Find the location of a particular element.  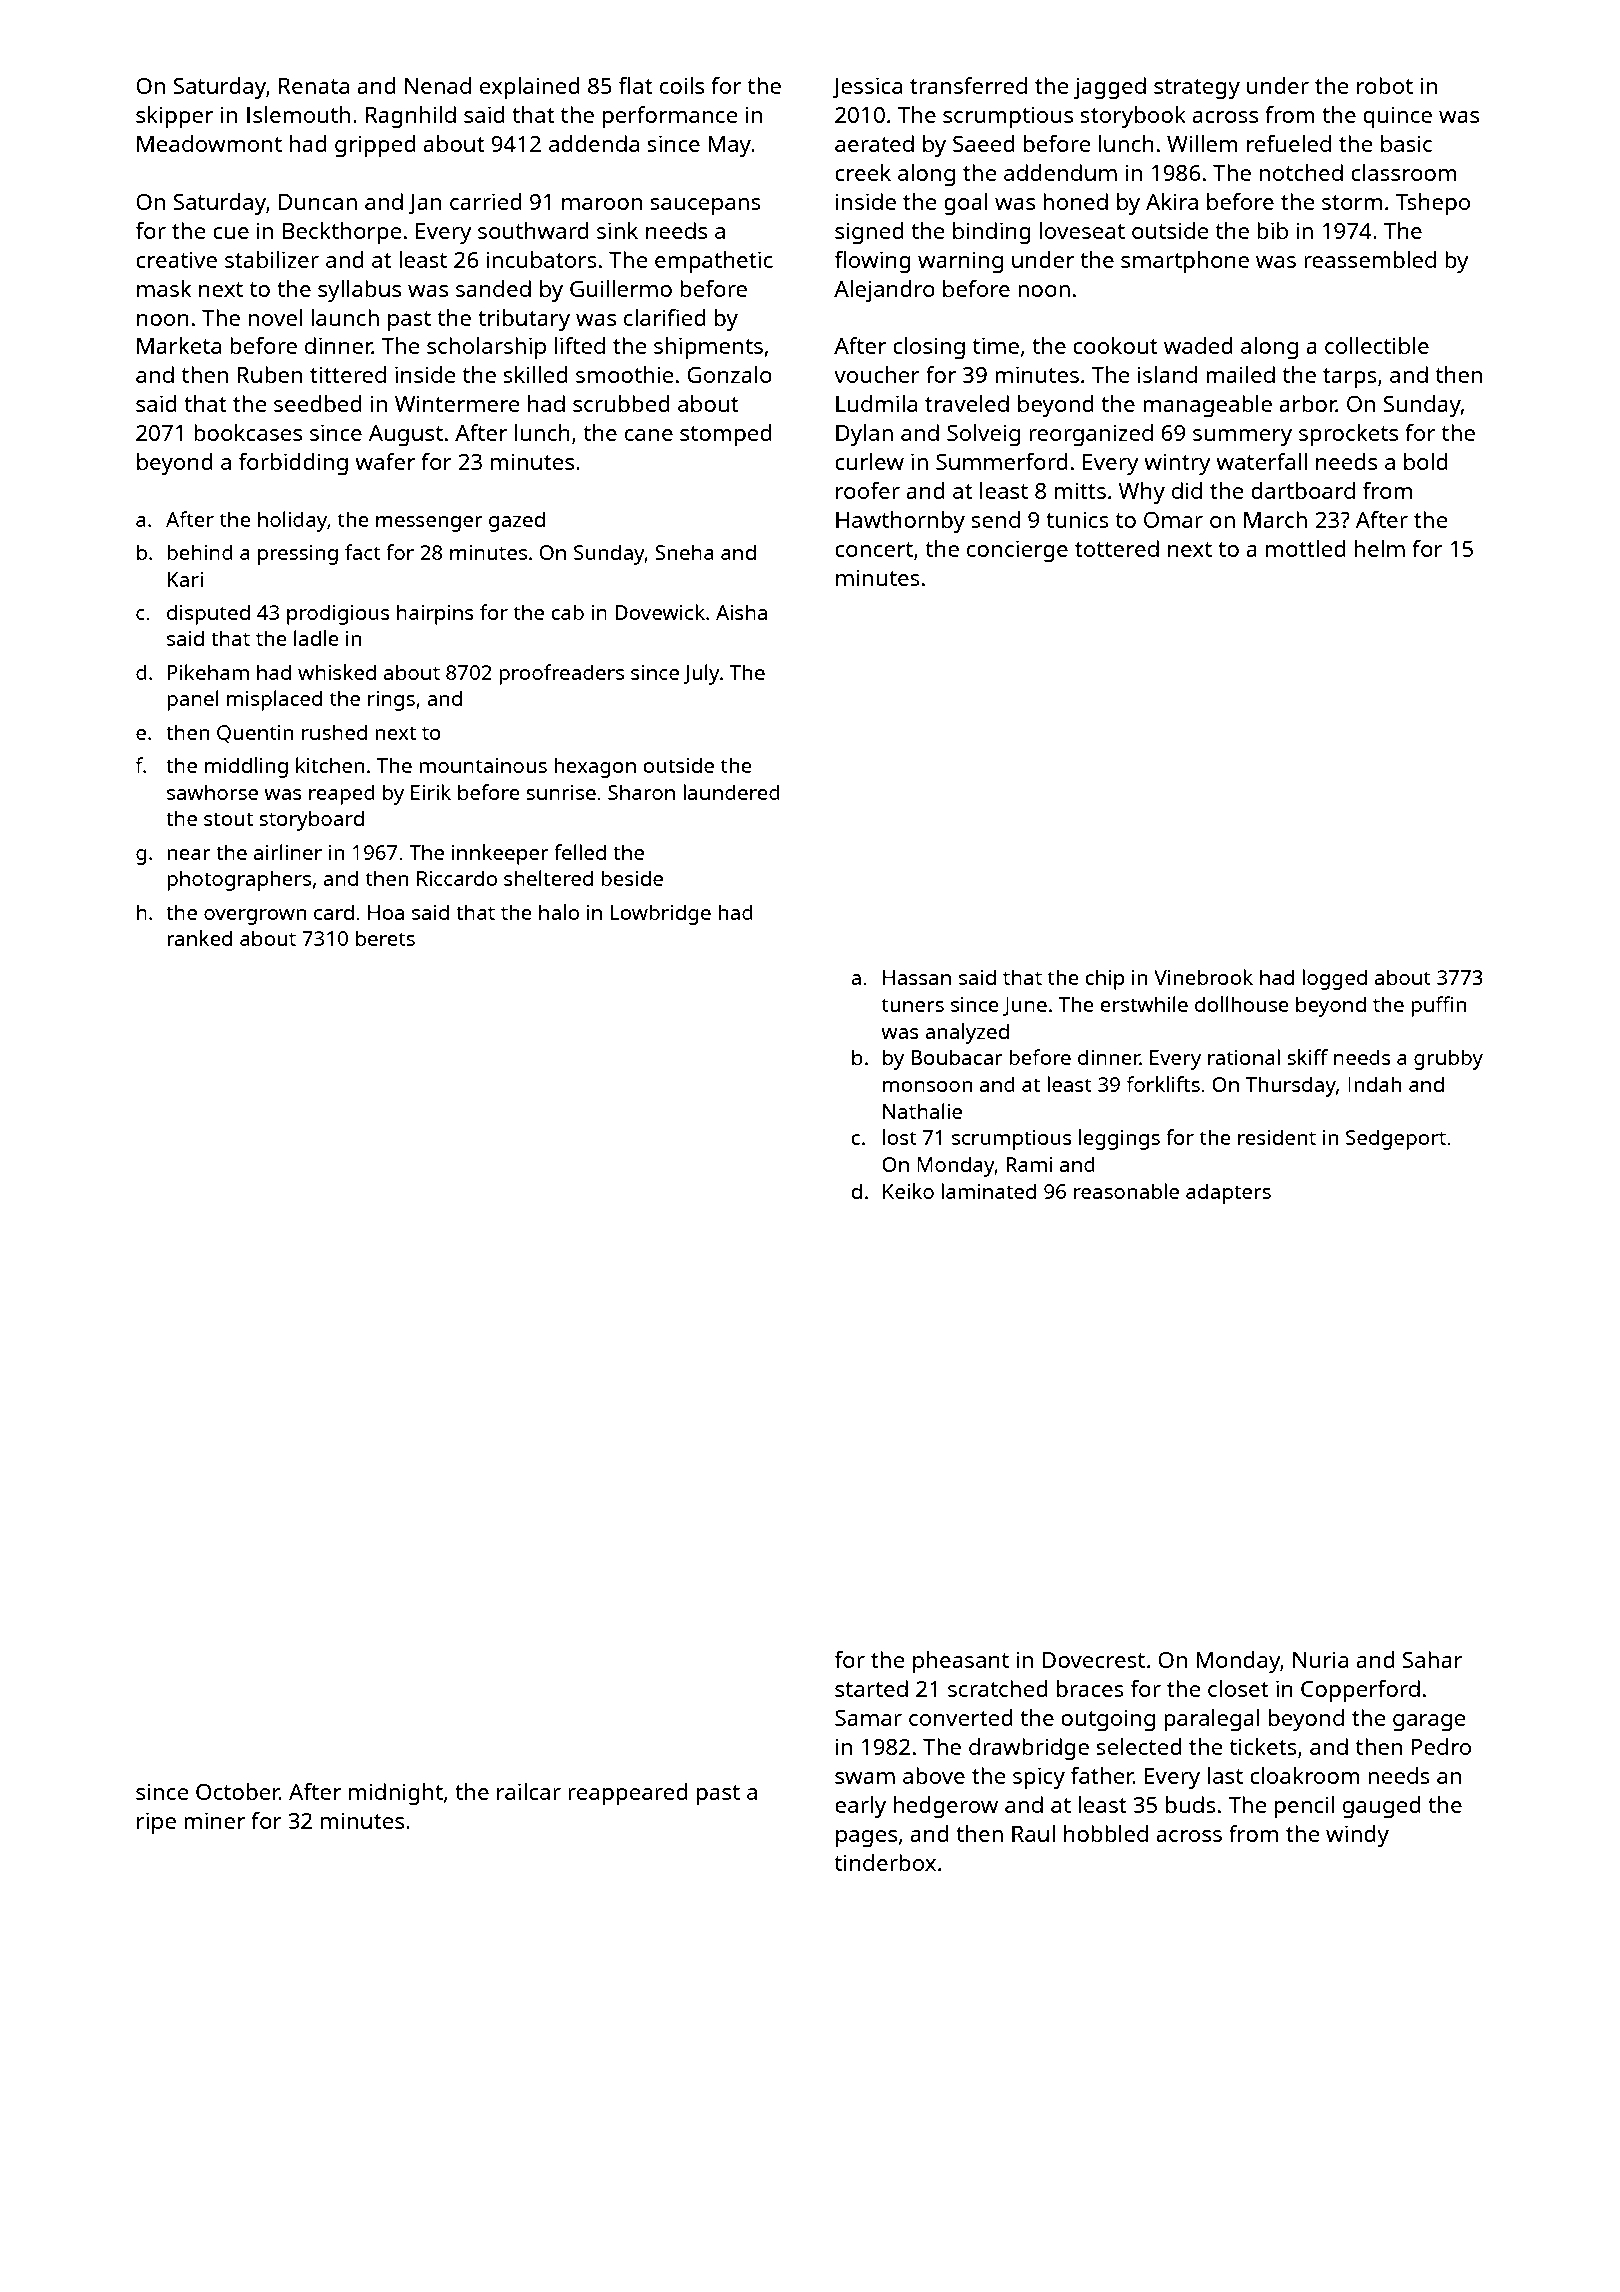

collectible is located at coordinates (1377, 345).
